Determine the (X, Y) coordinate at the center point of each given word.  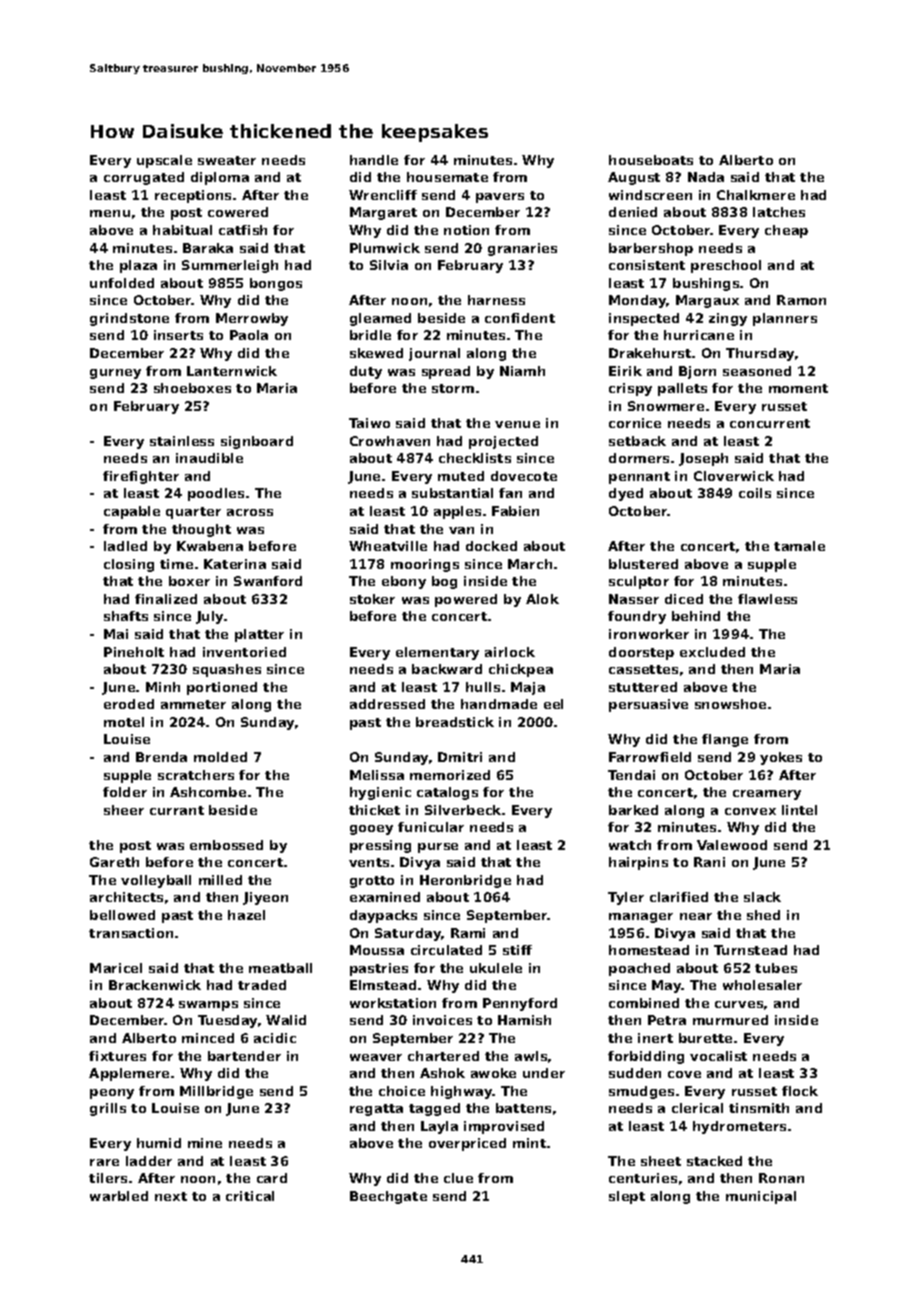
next (171, 1196)
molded (220, 757)
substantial (452, 493)
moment (798, 388)
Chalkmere (756, 195)
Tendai (631, 775)
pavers (500, 198)
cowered (238, 212)
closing (129, 565)
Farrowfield (650, 757)
